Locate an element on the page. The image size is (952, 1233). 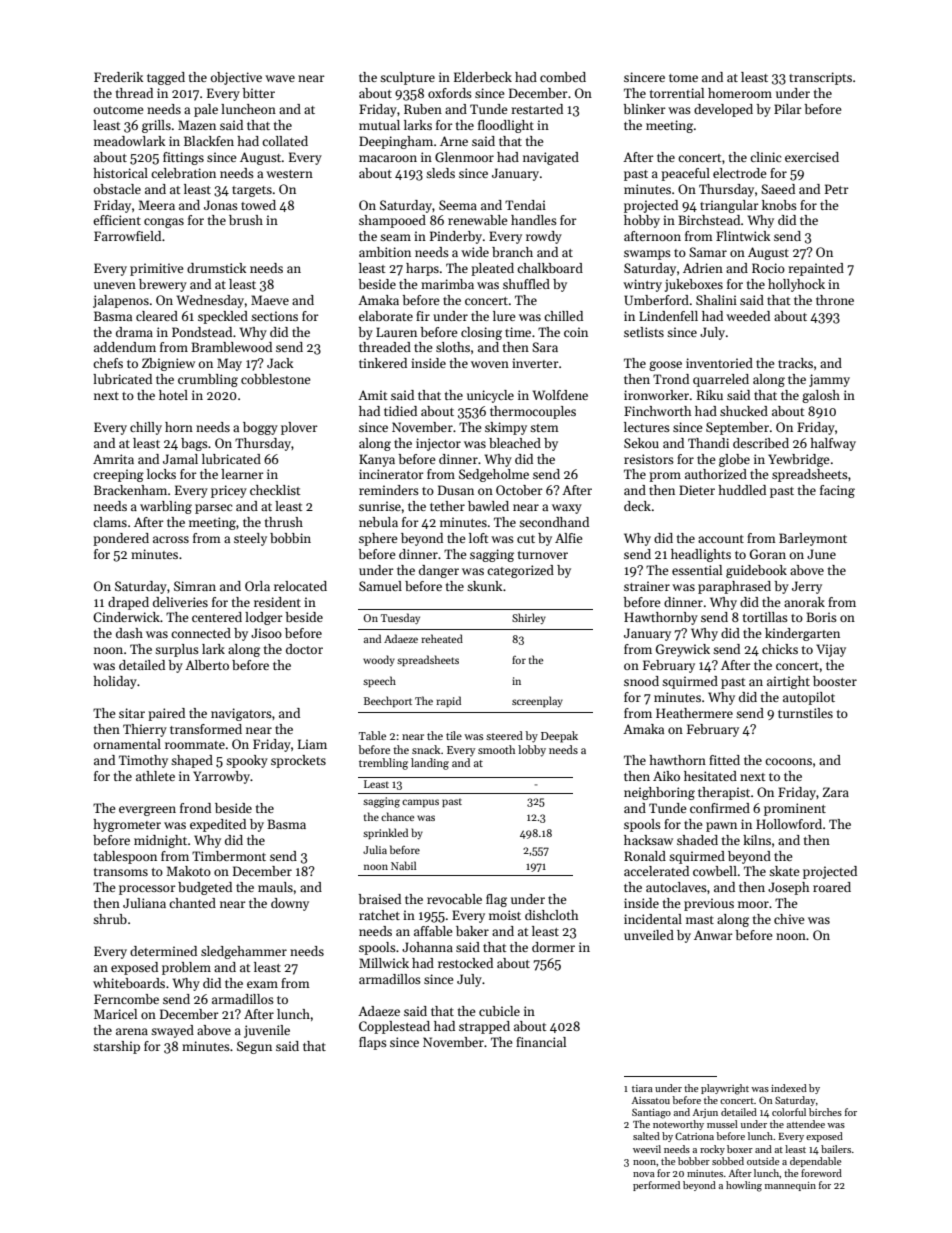
Elderbeck is located at coordinates (483, 77).
